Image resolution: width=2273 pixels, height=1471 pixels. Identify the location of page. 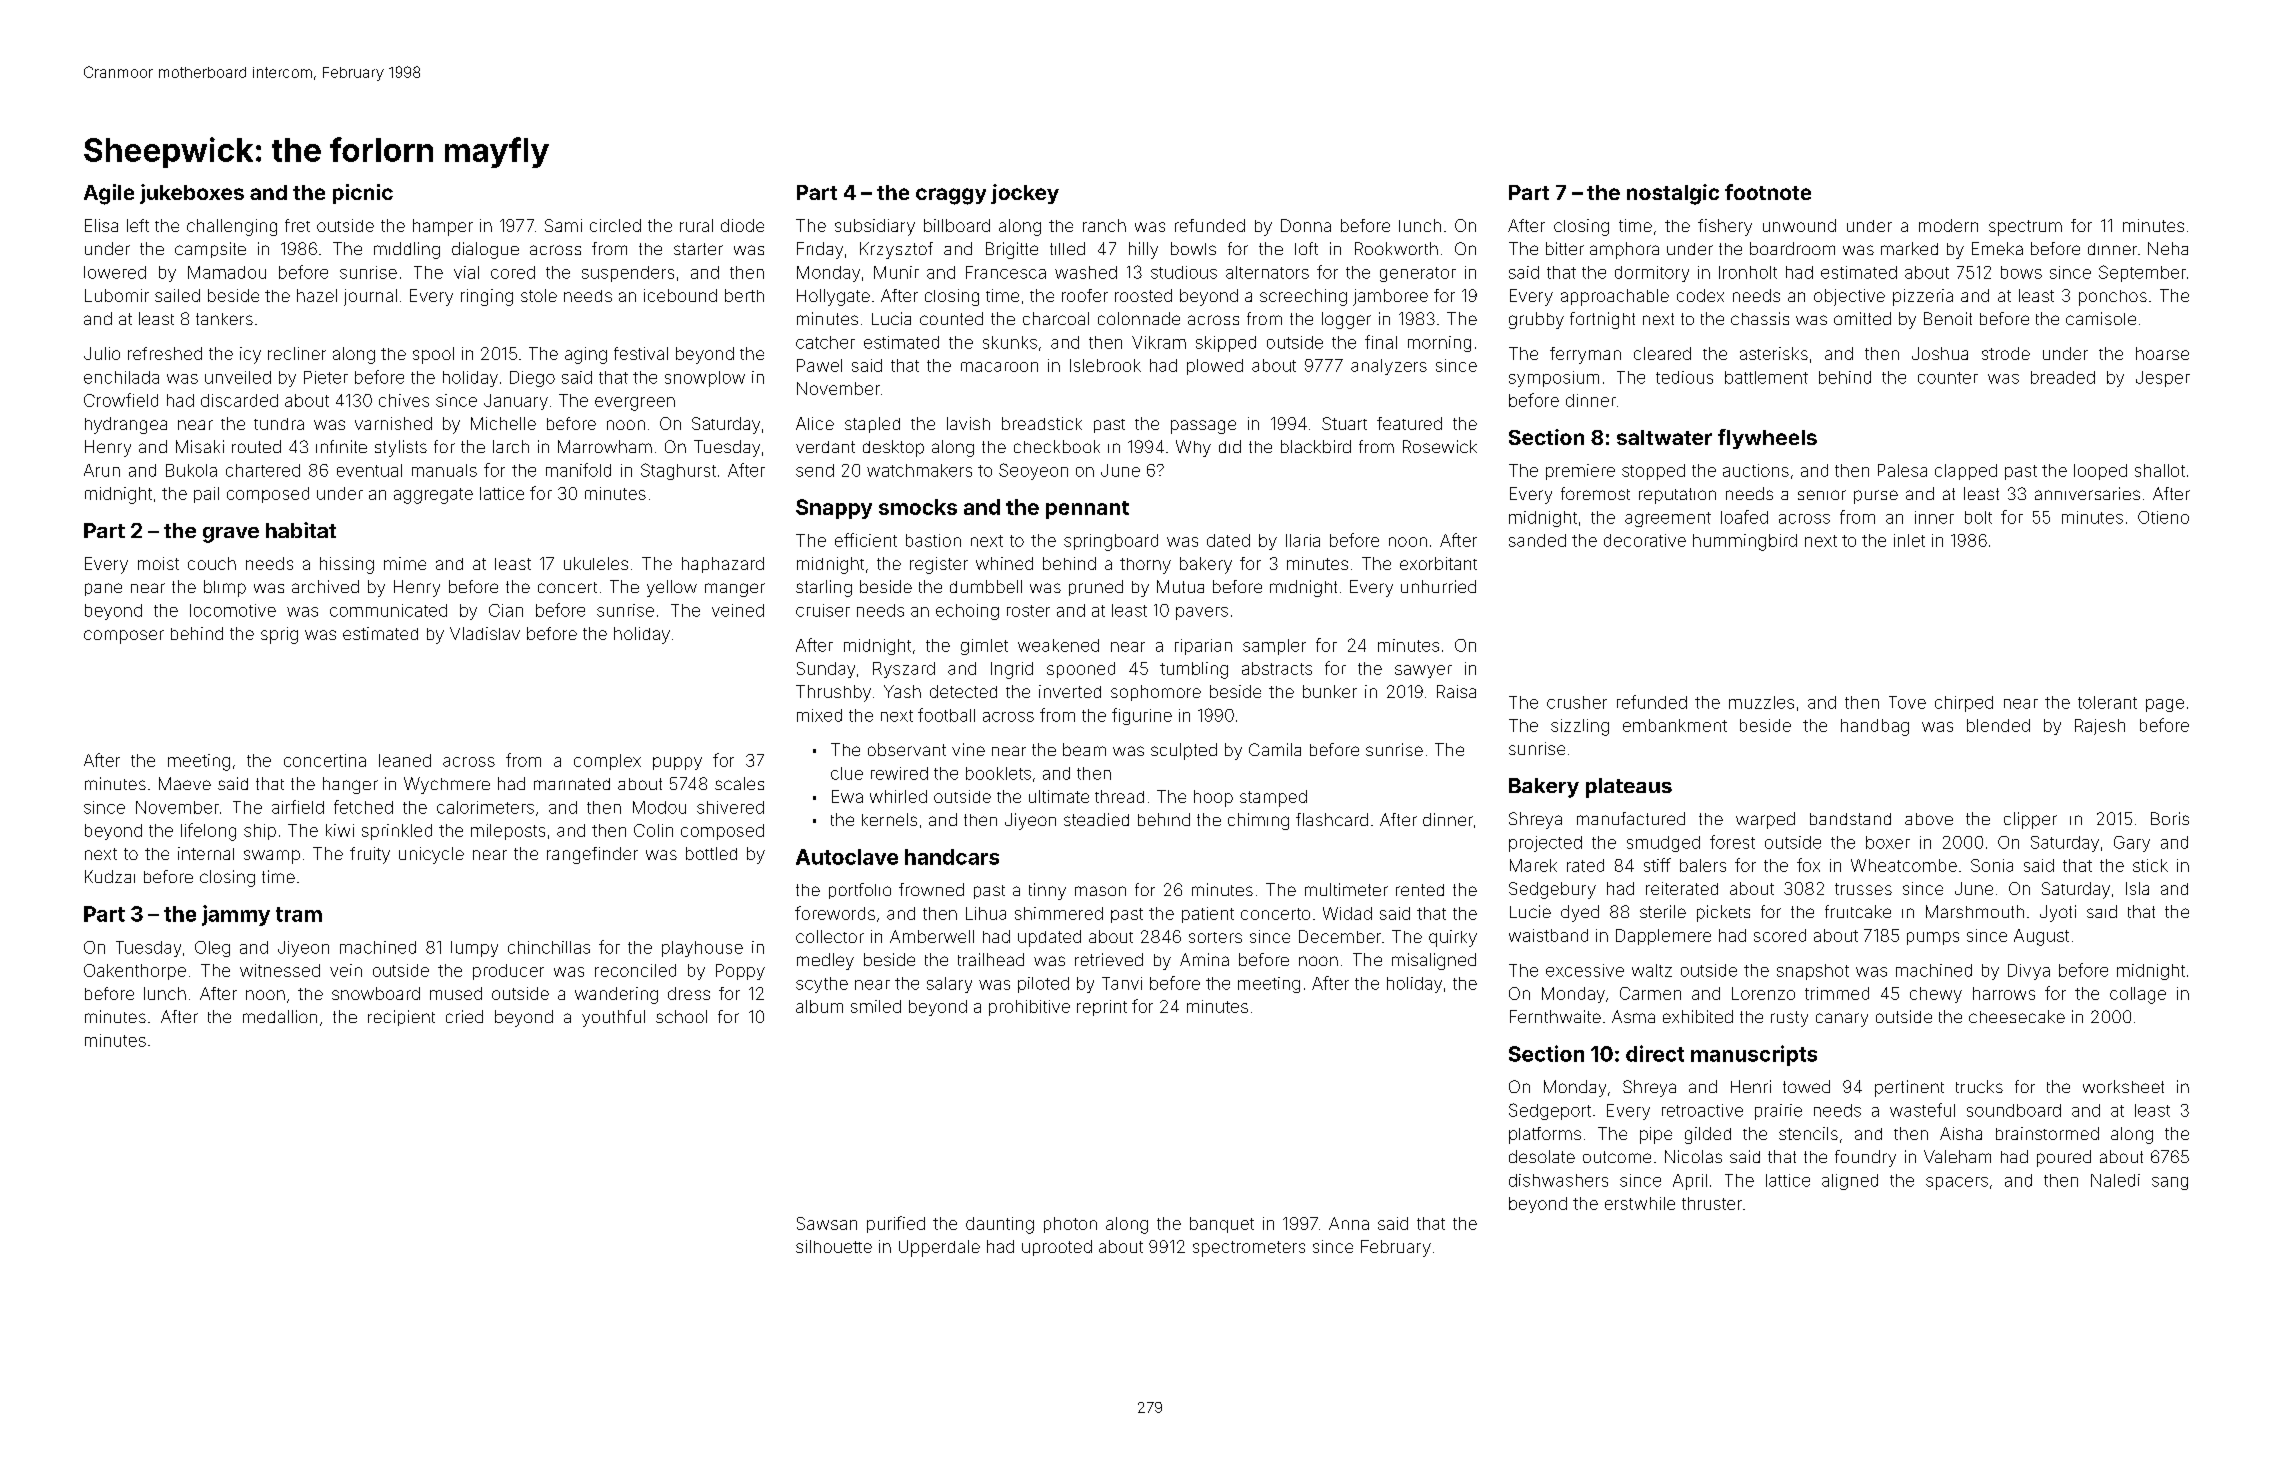
(2165, 705).
